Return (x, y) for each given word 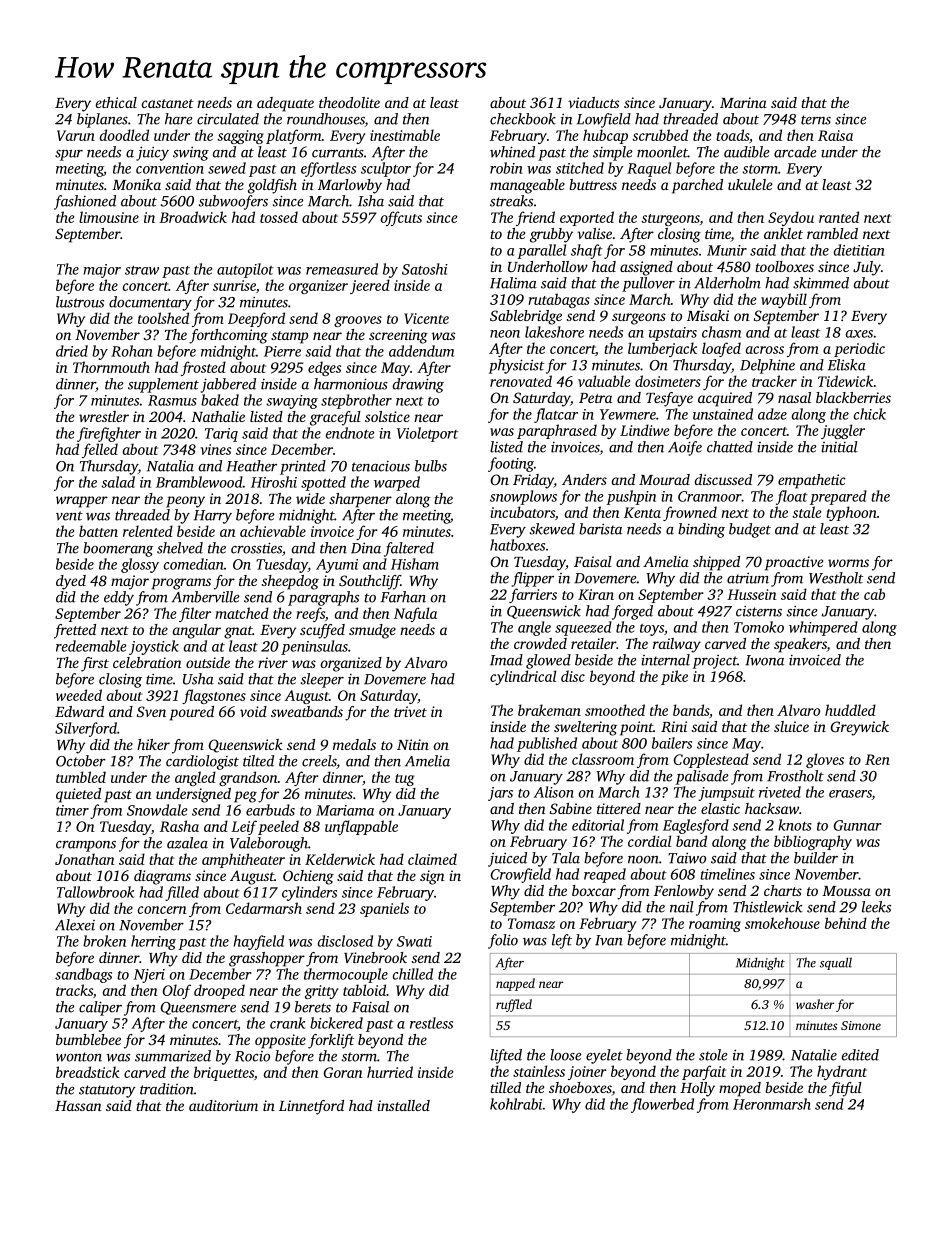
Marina (743, 102)
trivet (410, 711)
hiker (153, 744)
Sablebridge (526, 317)
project (715, 662)
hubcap (605, 136)
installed (403, 1105)
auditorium (223, 1105)
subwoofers (233, 202)
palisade (702, 777)
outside (208, 662)
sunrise (234, 285)
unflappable (361, 827)
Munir (727, 250)
